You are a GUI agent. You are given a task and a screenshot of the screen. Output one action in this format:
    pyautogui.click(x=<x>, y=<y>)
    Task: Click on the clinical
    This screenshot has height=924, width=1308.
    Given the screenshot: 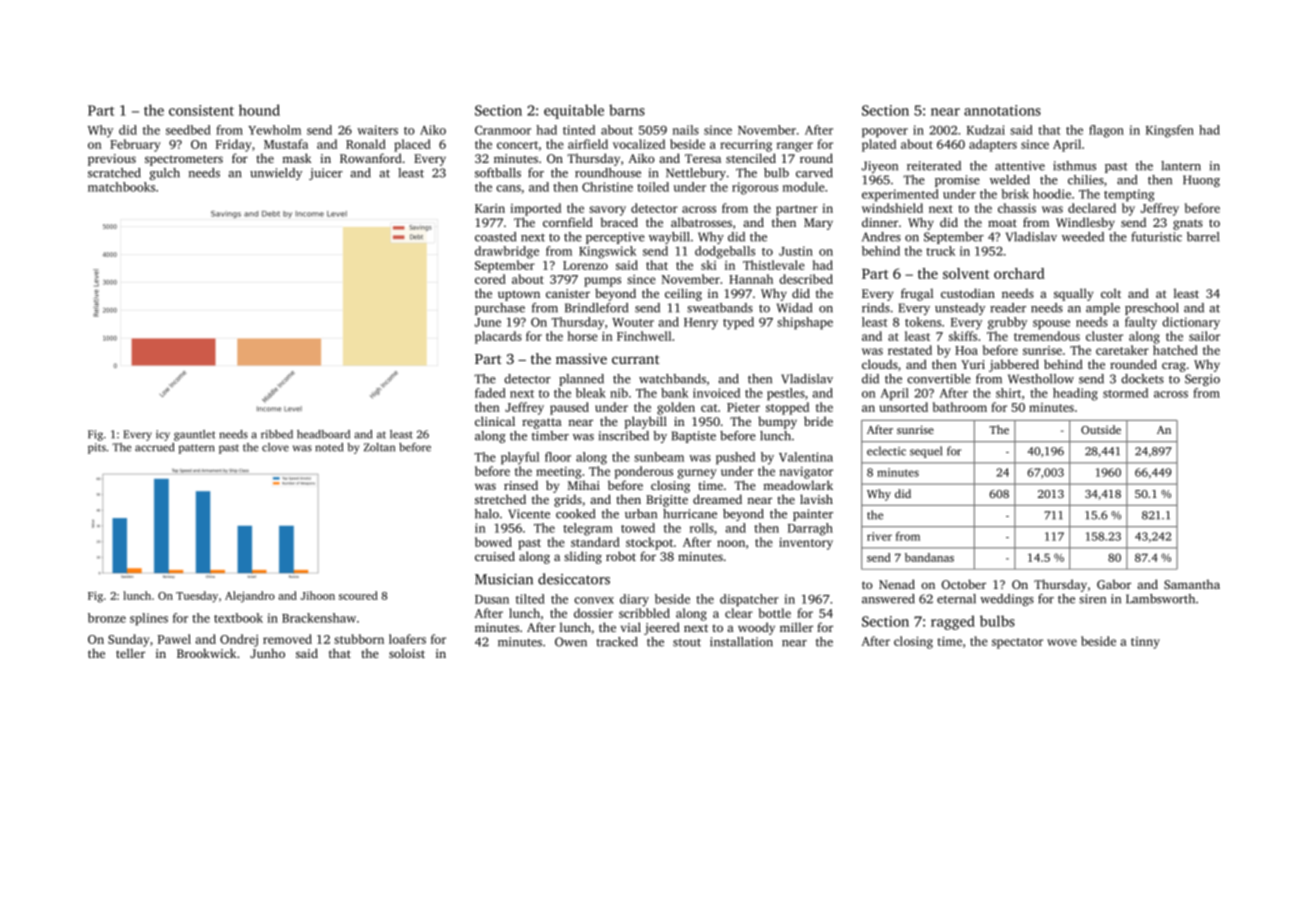 What is the action you would take?
    pyautogui.click(x=495, y=421)
